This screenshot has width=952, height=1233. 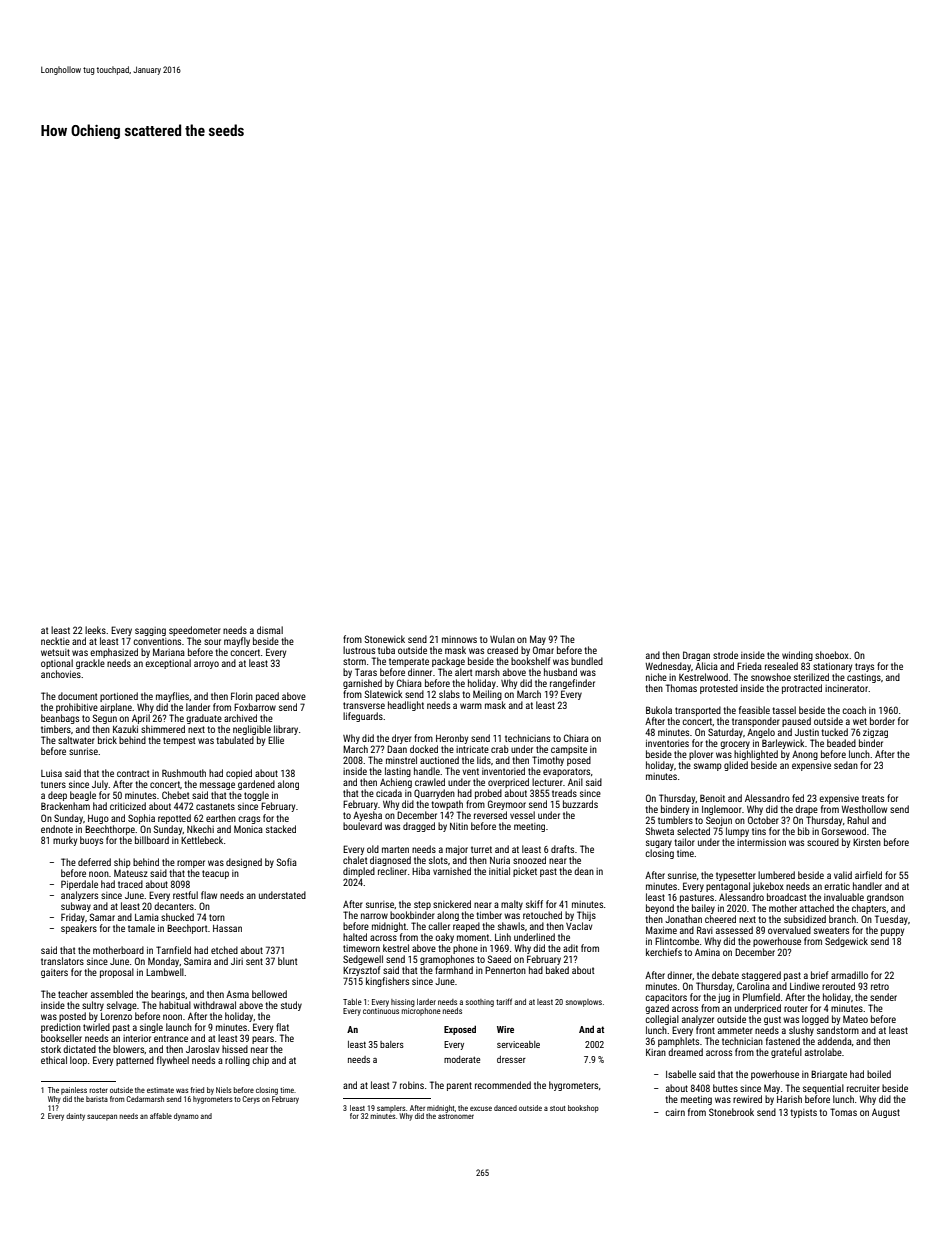 What do you see at coordinates (832, 655) in the screenshot?
I see `shoebox` at bounding box center [832, 655].
